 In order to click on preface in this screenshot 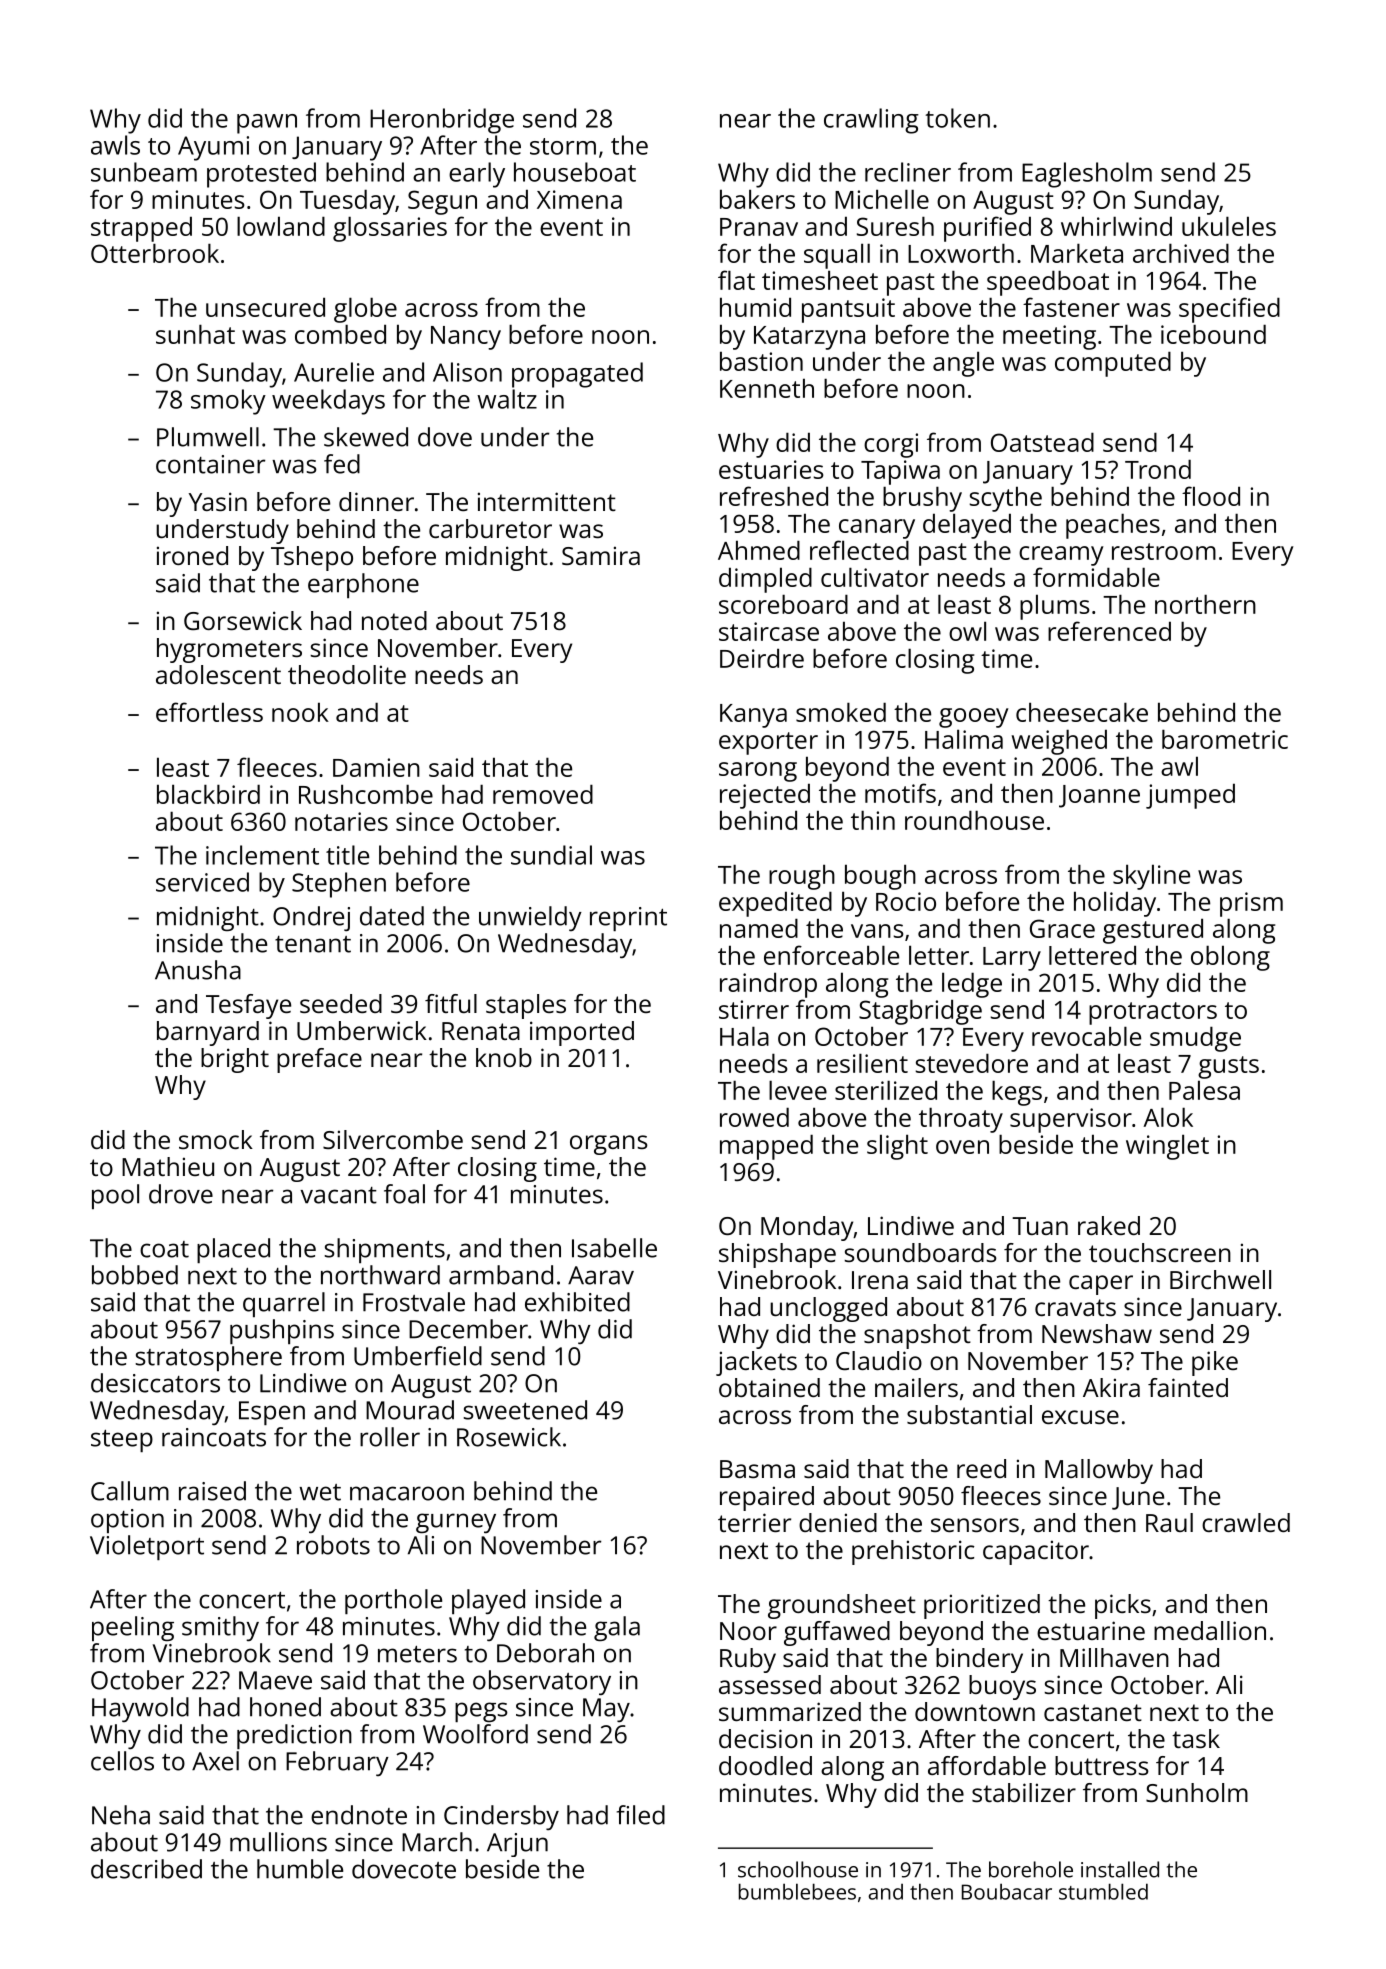, I will do `click(319, 1060)`.
